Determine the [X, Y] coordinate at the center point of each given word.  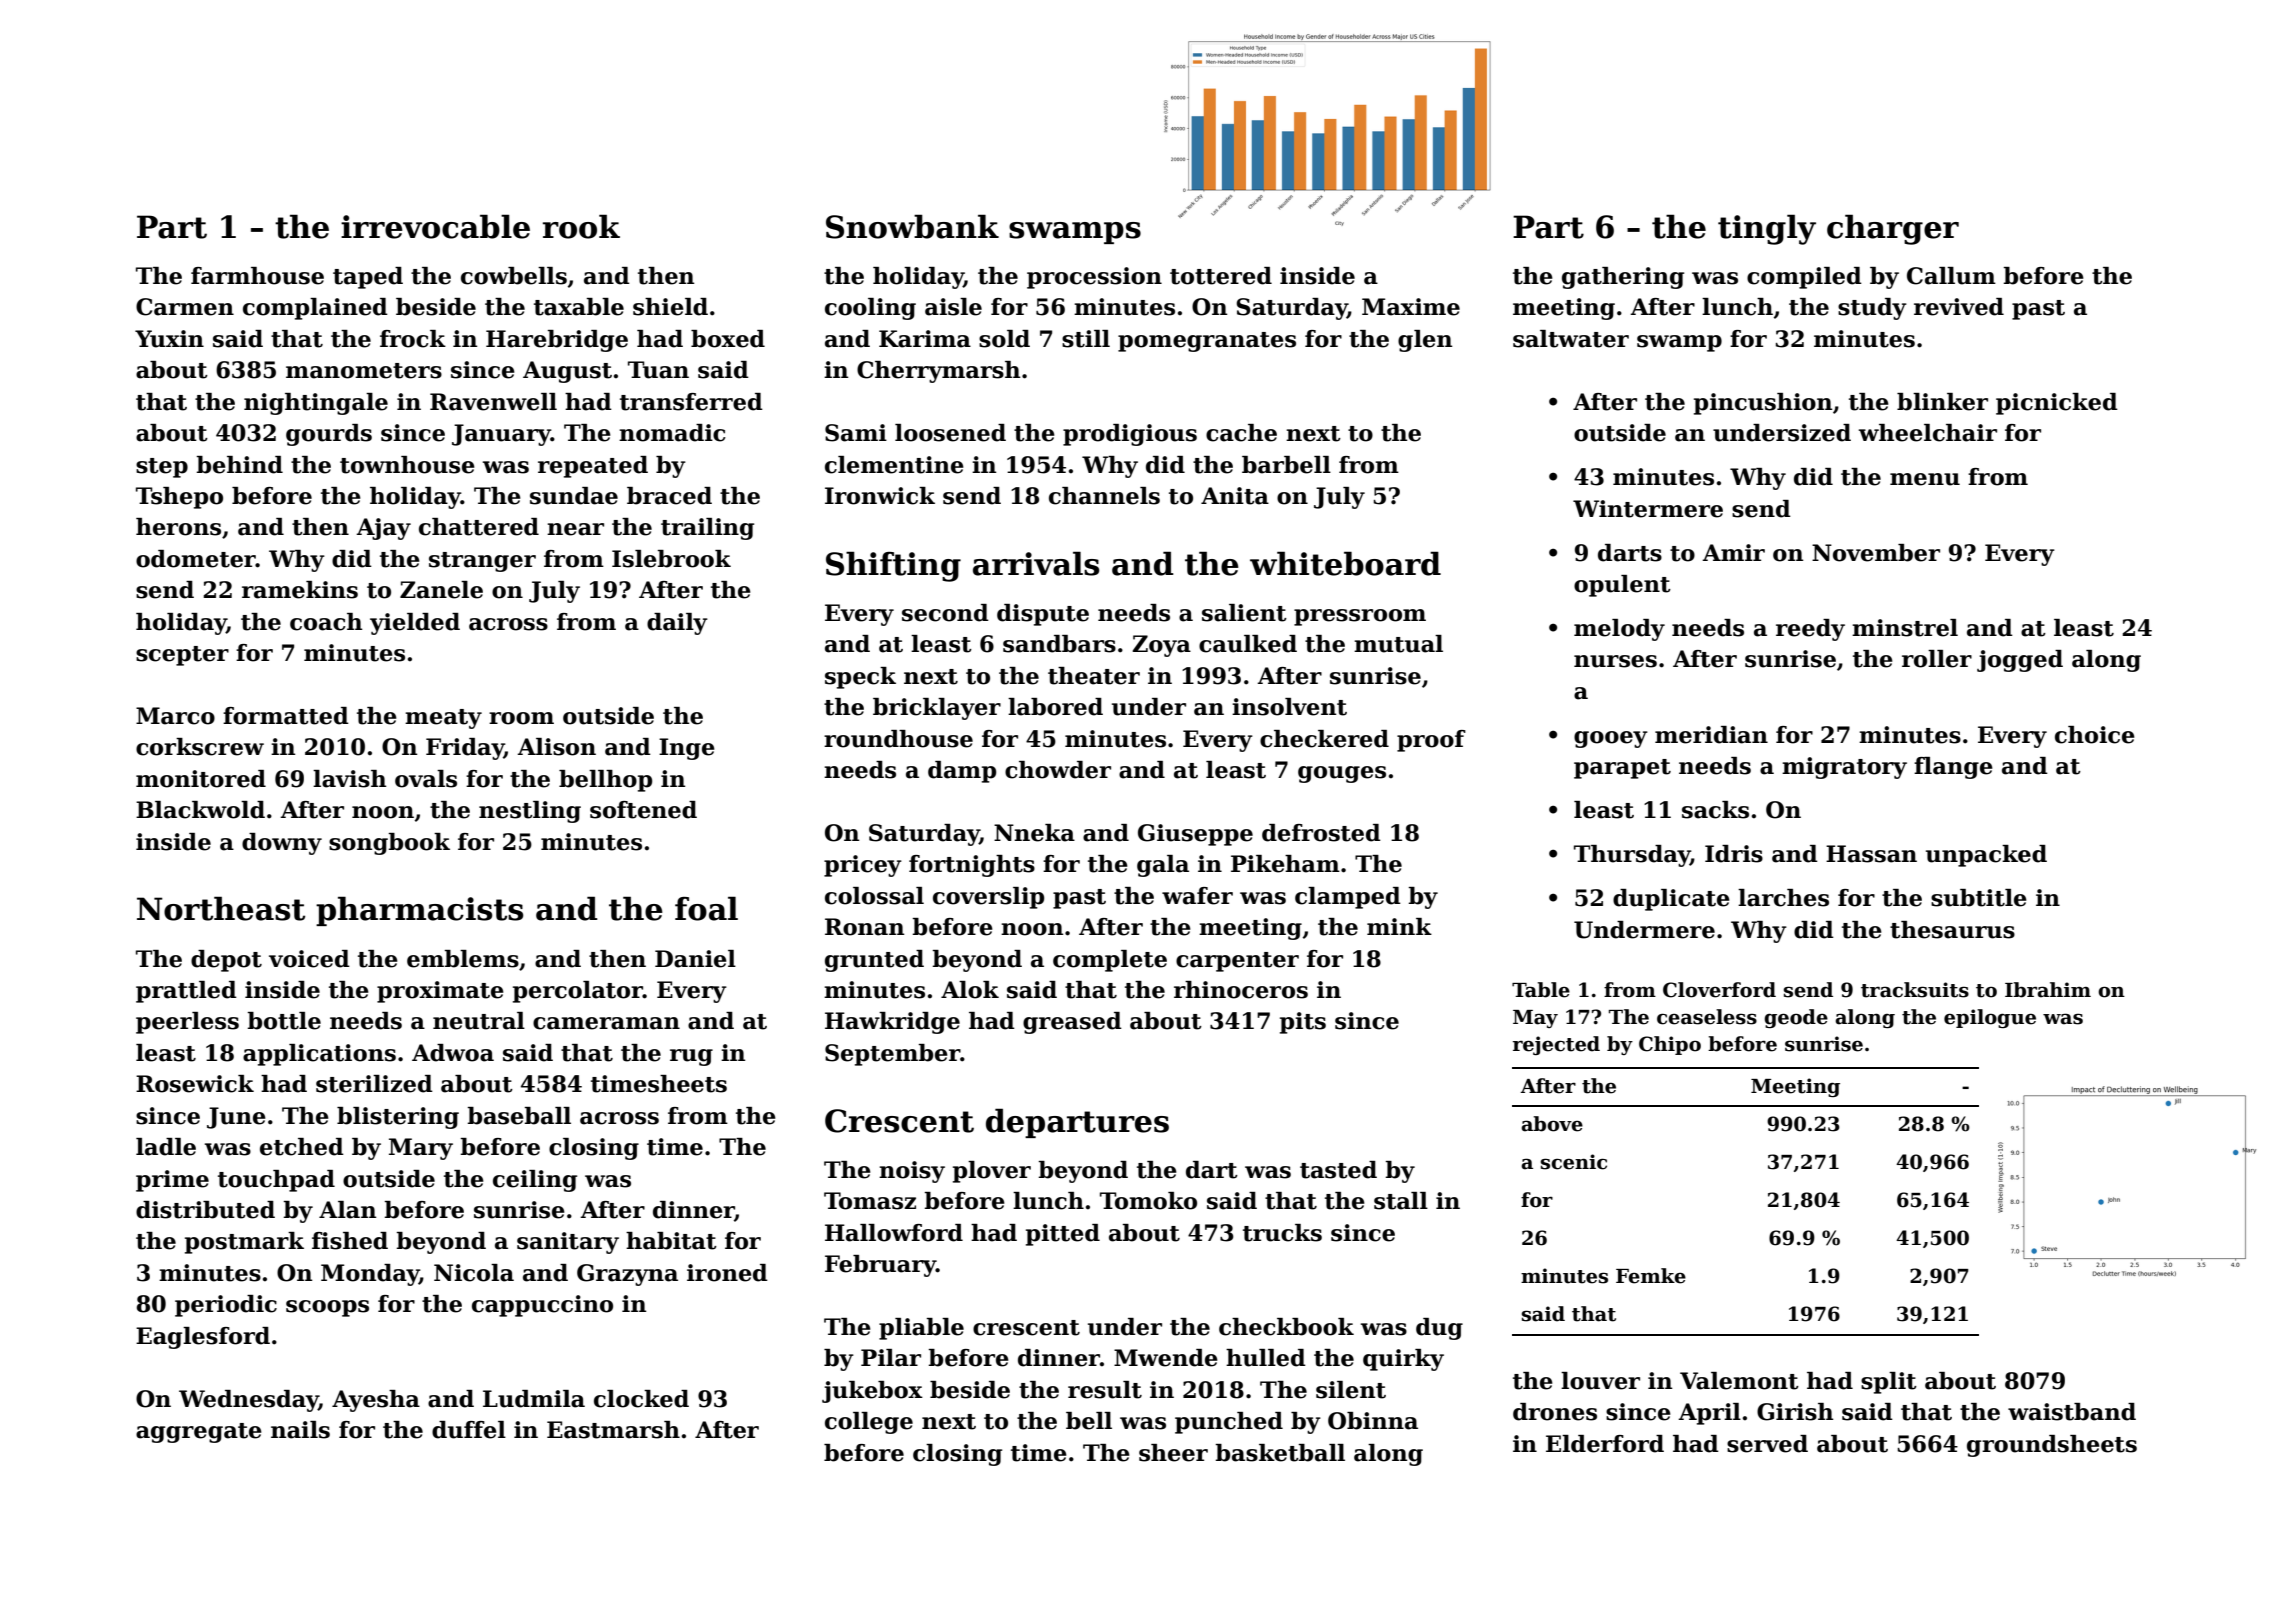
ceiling [535, 1181]
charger [1893, 229]
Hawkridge [892, 1023]
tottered [1221, 276]
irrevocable [435, 226]
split [1889, 1383]
